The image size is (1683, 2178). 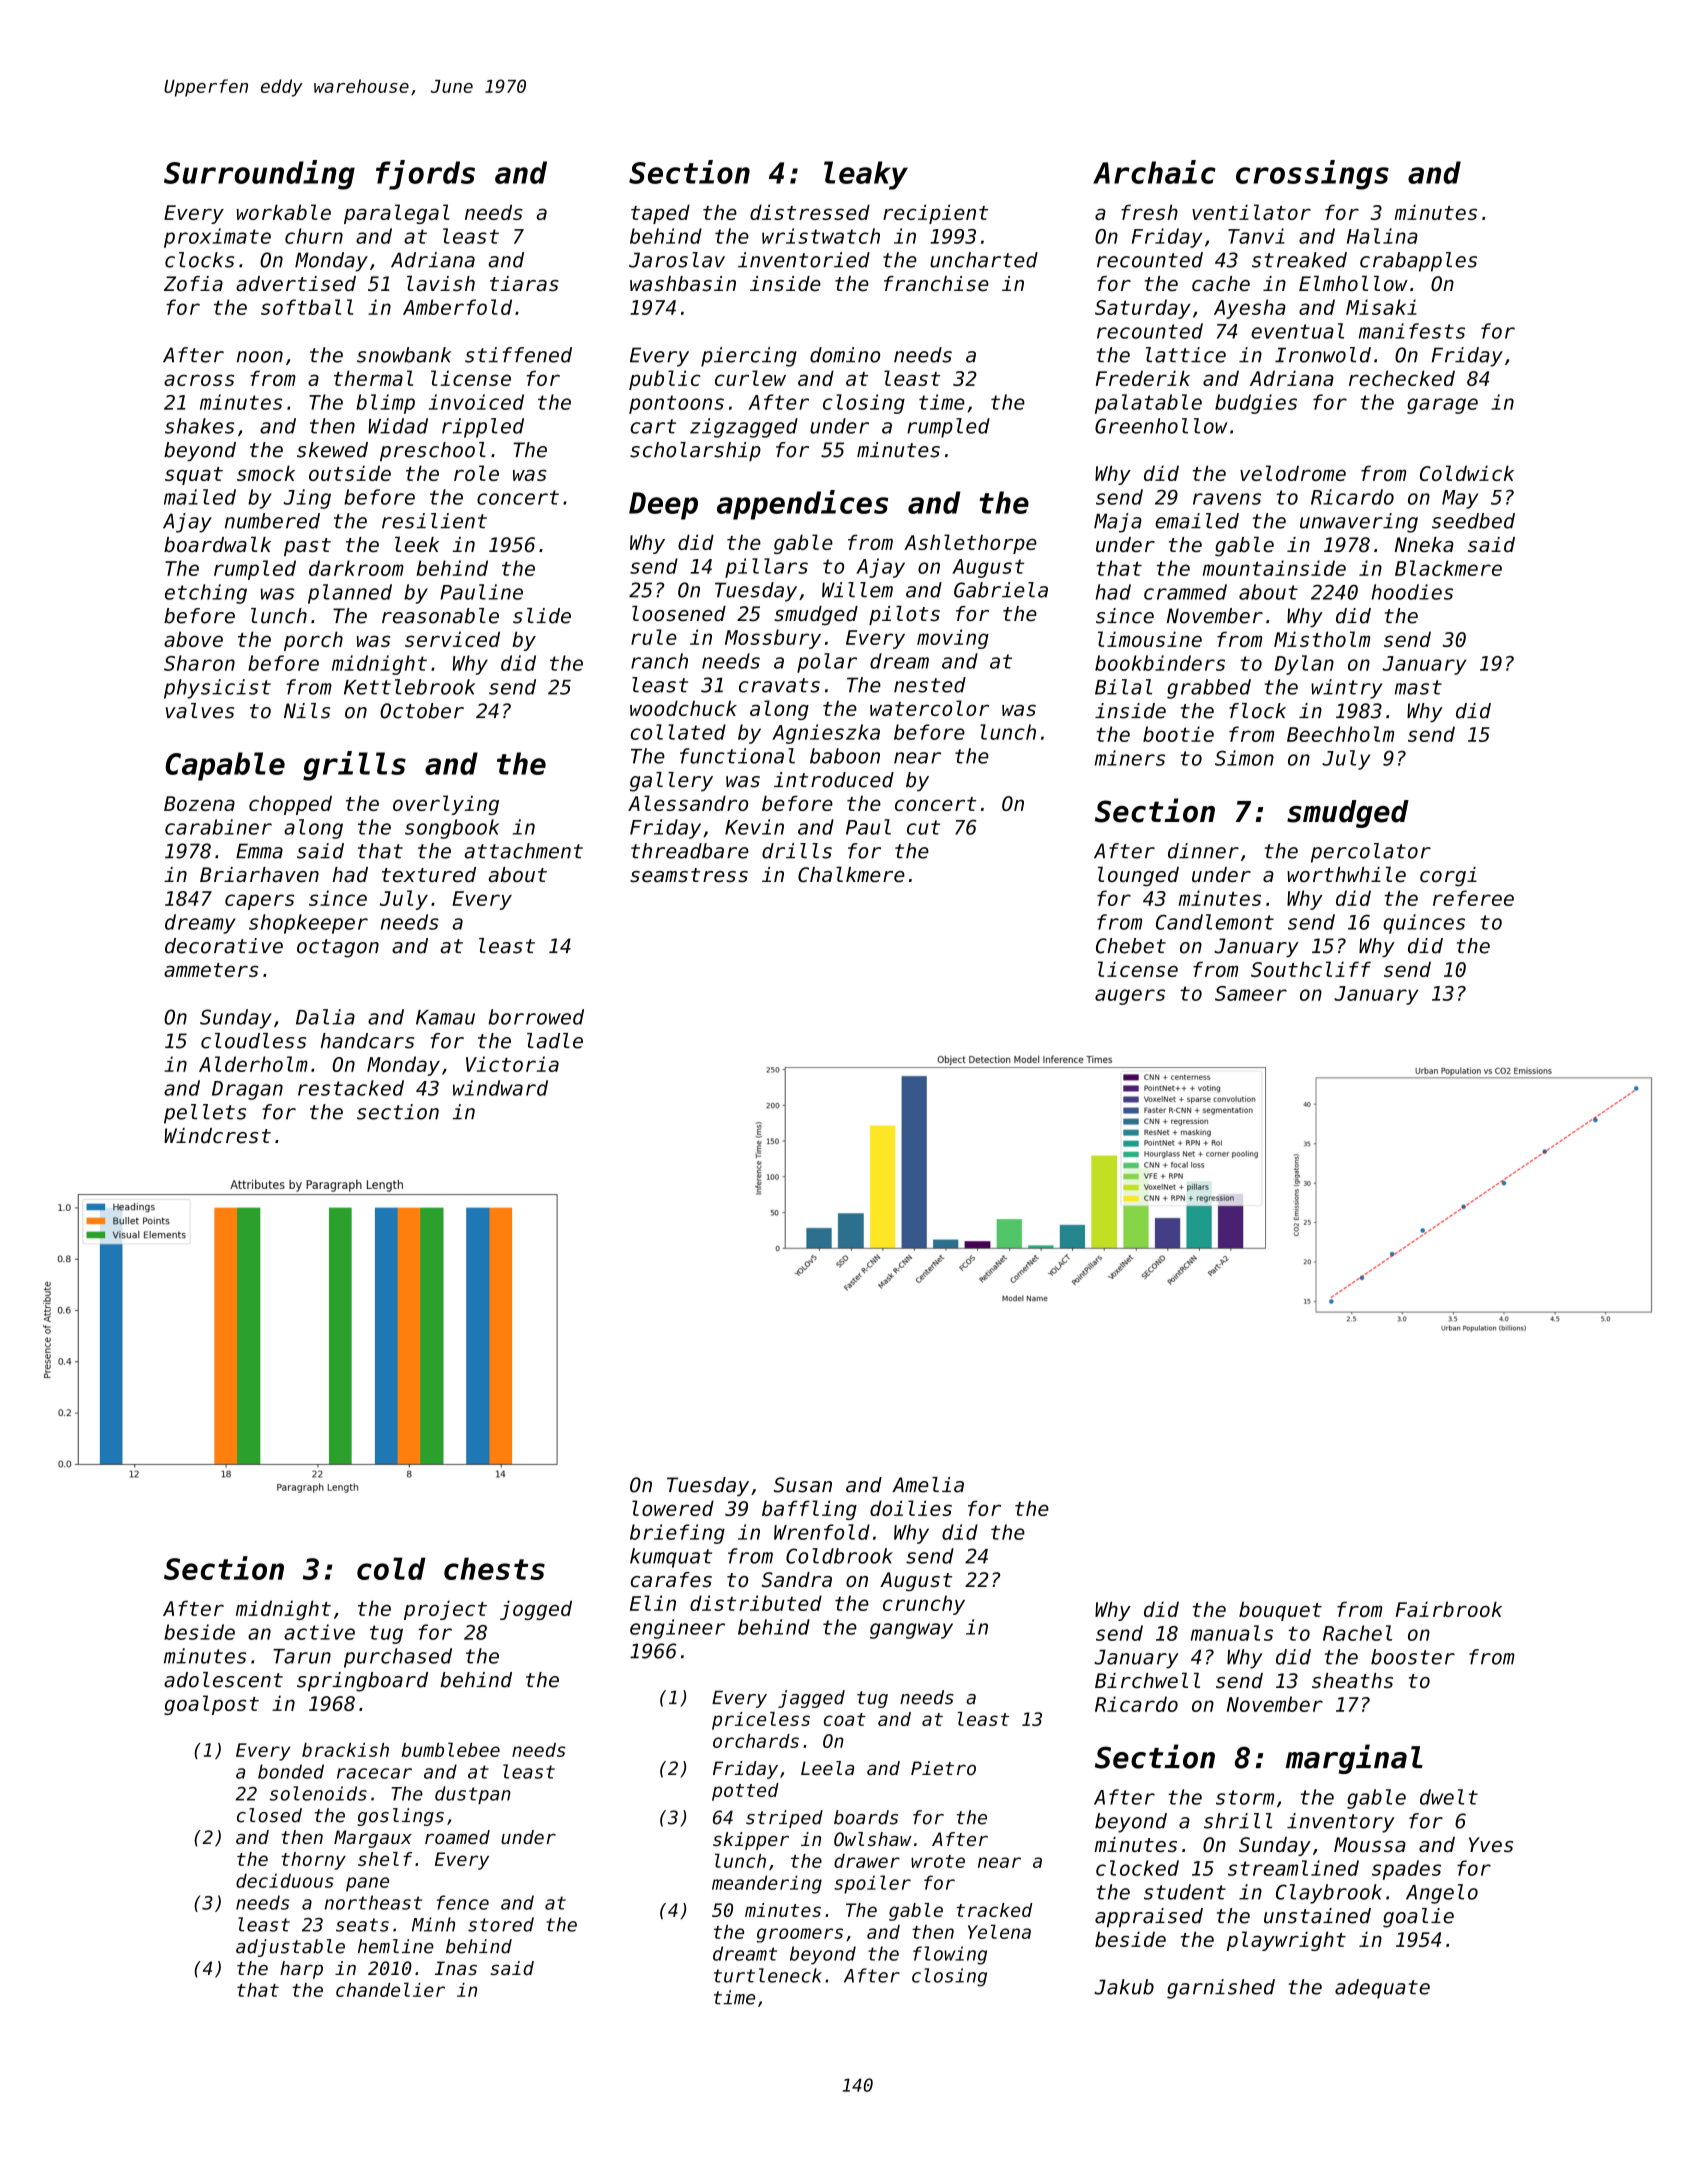 What do you see at coordinates (673, 1508) in the document?
I see `lowered` at bounding box center [673, 1508].
